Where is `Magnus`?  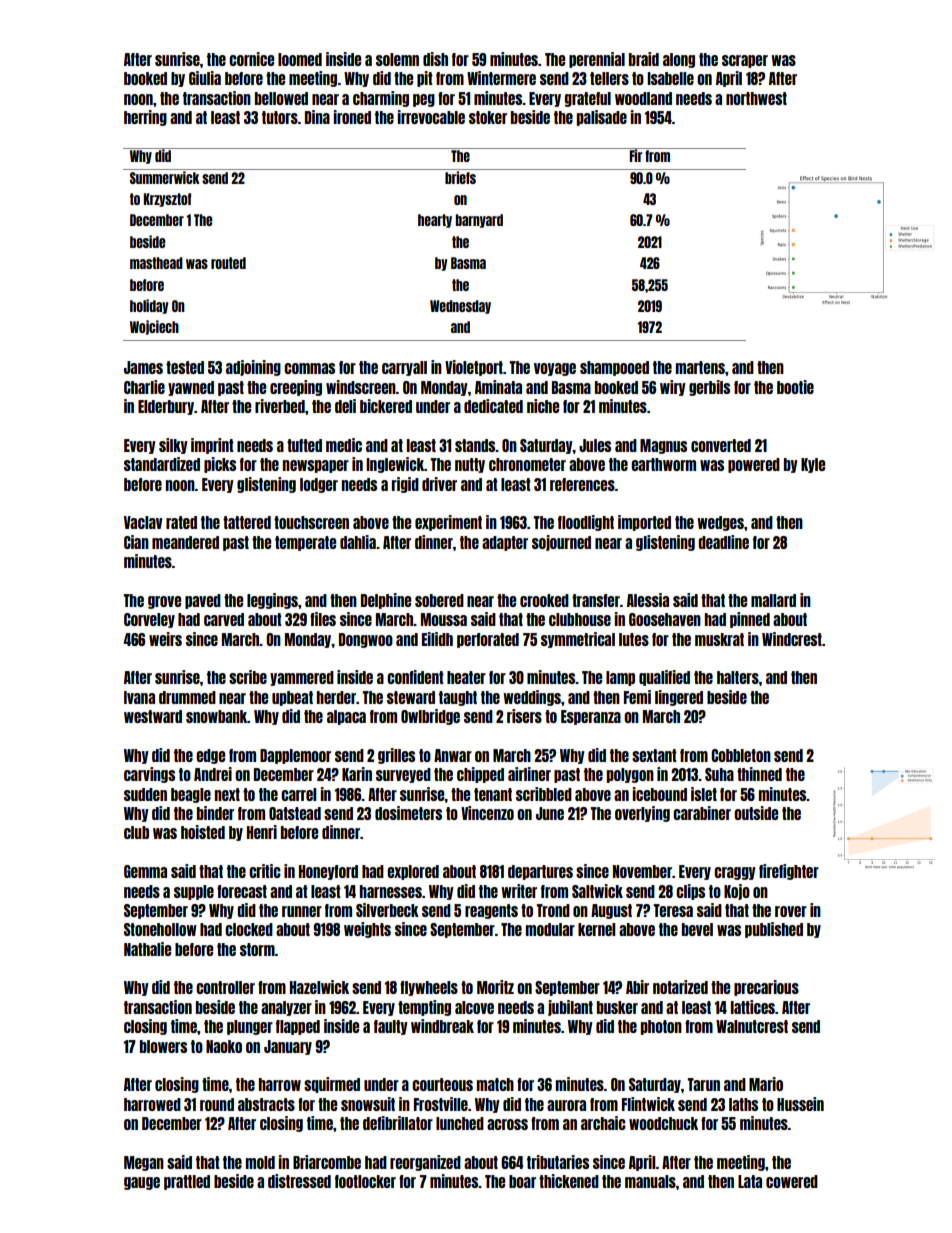
Magnus is located at coordinates (663, 446).
